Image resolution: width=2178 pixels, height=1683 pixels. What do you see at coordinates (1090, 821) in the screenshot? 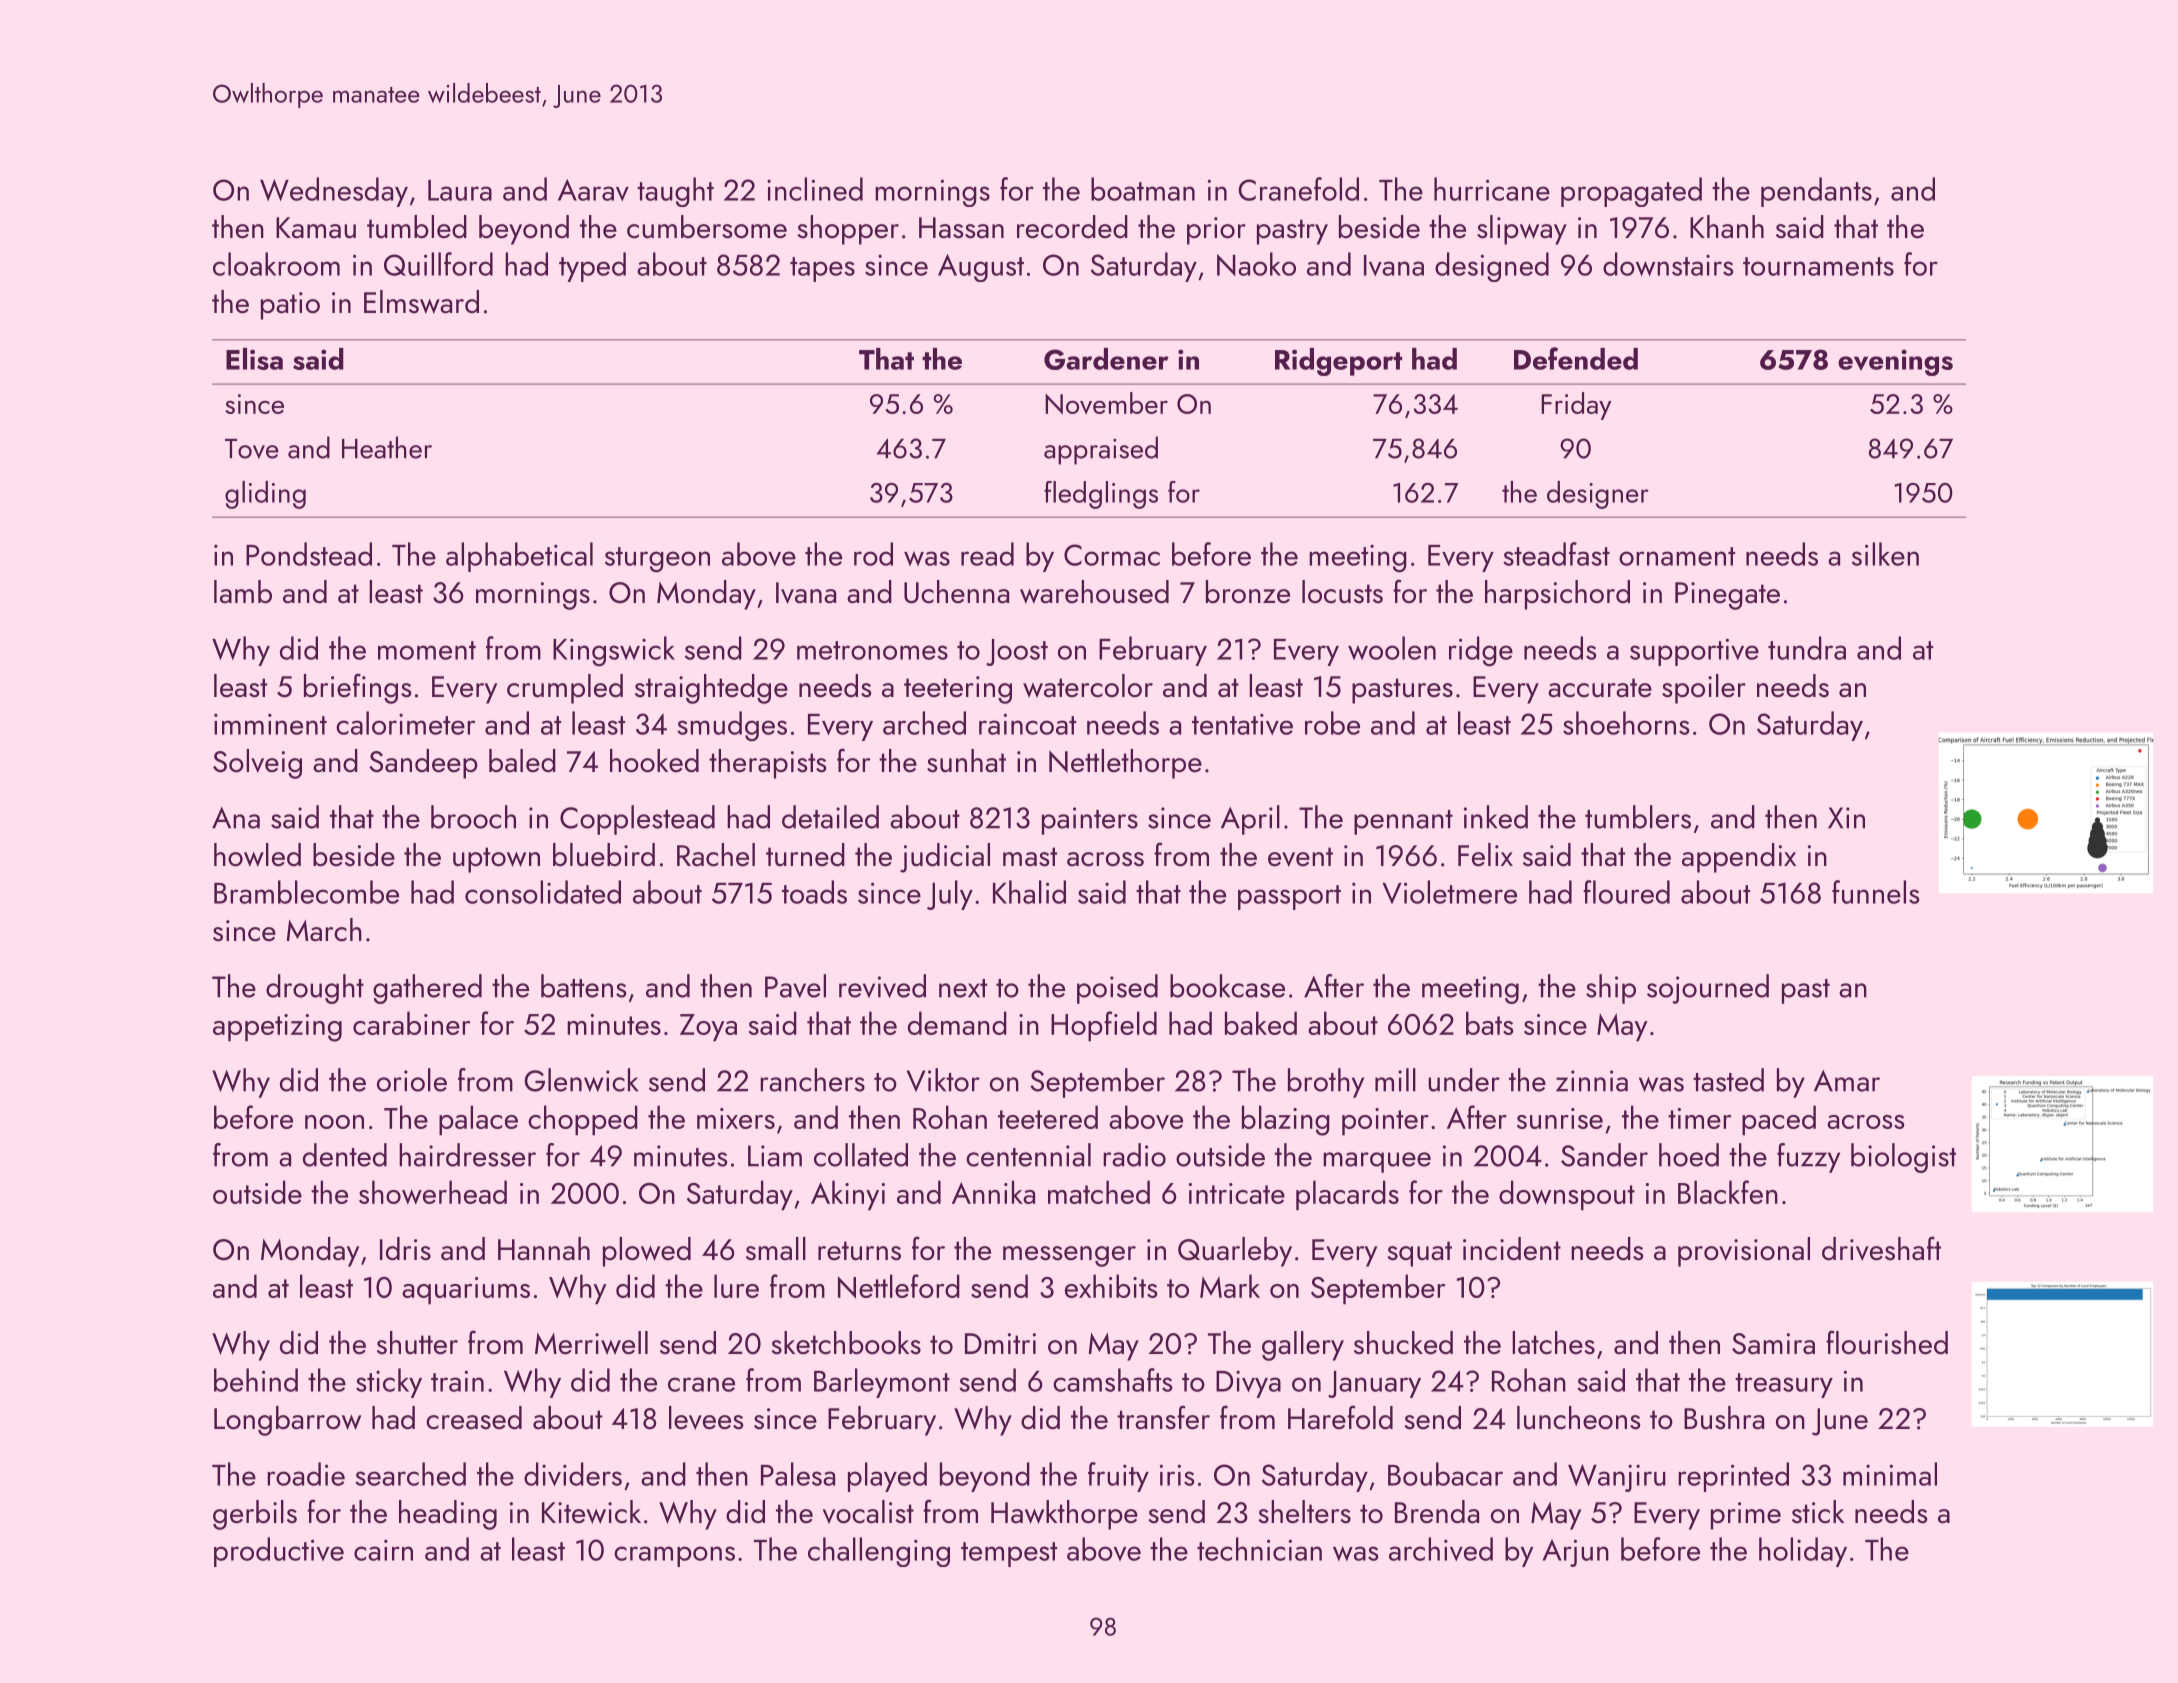
I see `painters` at bounding box center [1090, 821].
